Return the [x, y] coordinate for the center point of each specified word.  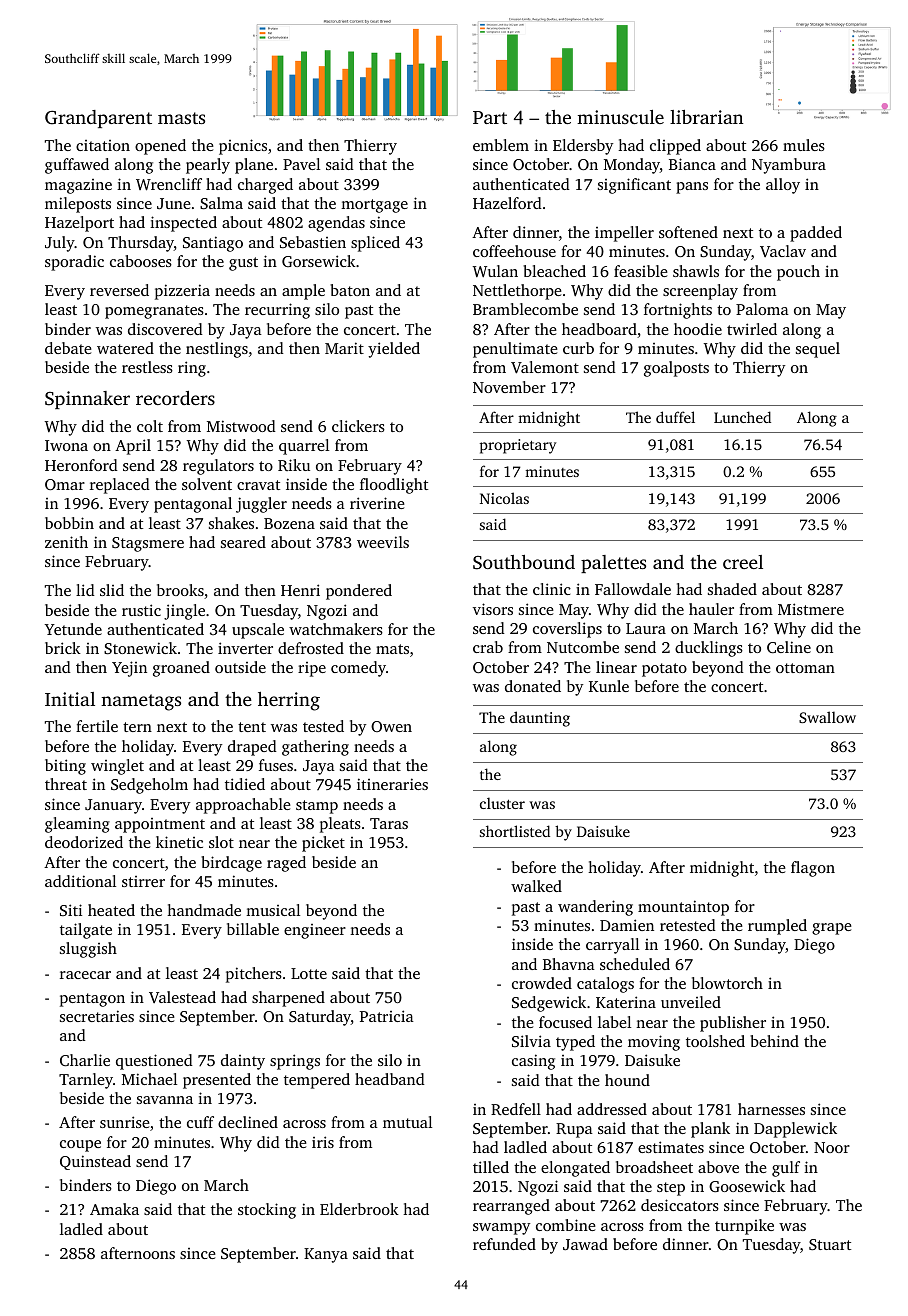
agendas [336, 224]
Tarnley [86, 1081]
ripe [312, 669]
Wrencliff [169, 184]
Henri [300, 590]
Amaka [114, 1209]
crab [488, 647]
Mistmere [811, 609]
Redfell [516, 1109]
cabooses [141, 261]
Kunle [609, 686]
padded [816, 234]
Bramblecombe [525, 309]
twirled [752, 329]
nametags [141, 702]
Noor [832, 1147]
